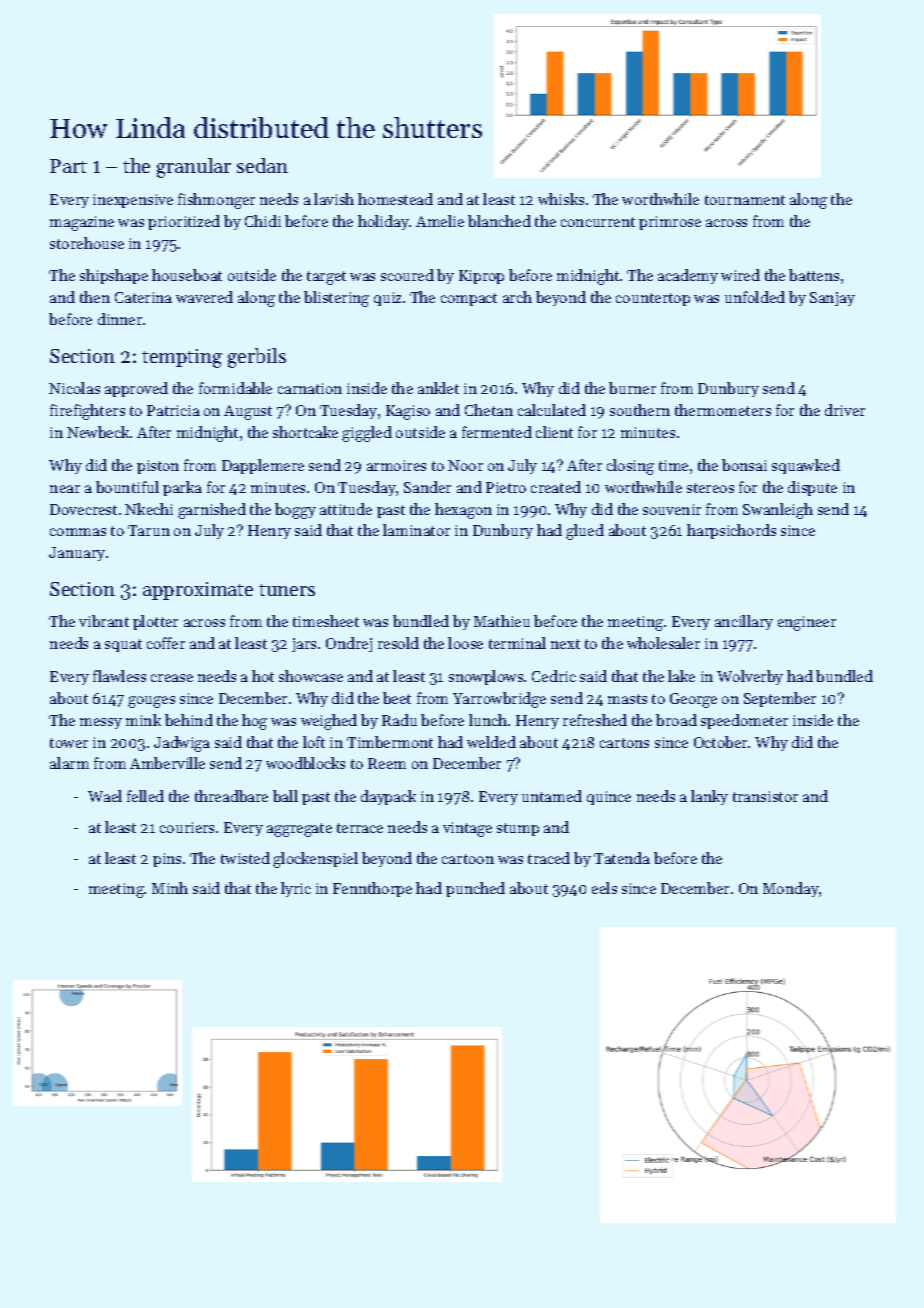  Describe the element at coordinates (475, 889) in the screenshot. I see `punched` at that location.
